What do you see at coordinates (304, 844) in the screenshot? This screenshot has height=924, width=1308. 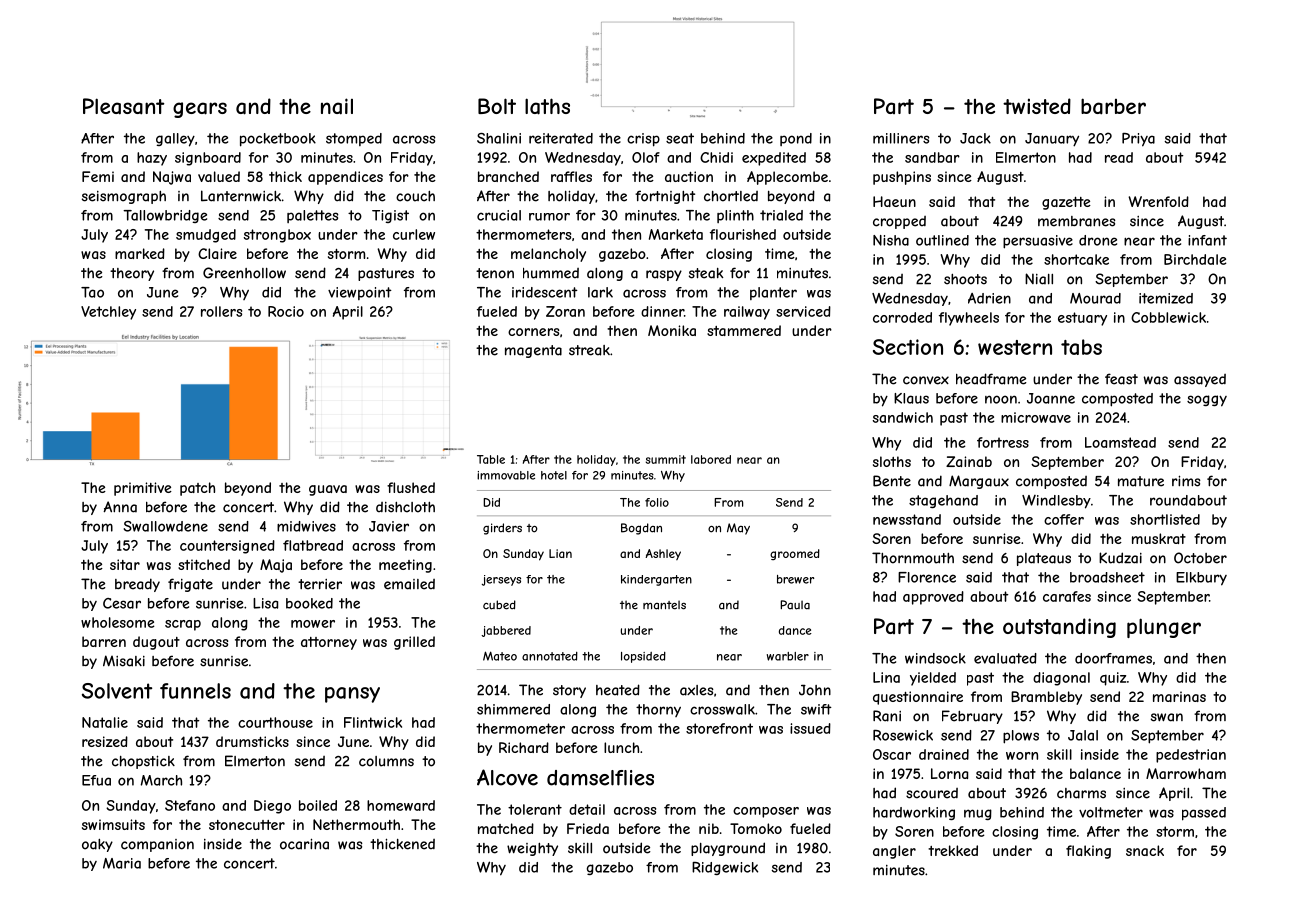 I see `ocarina` at bounding box center [304, 844].
